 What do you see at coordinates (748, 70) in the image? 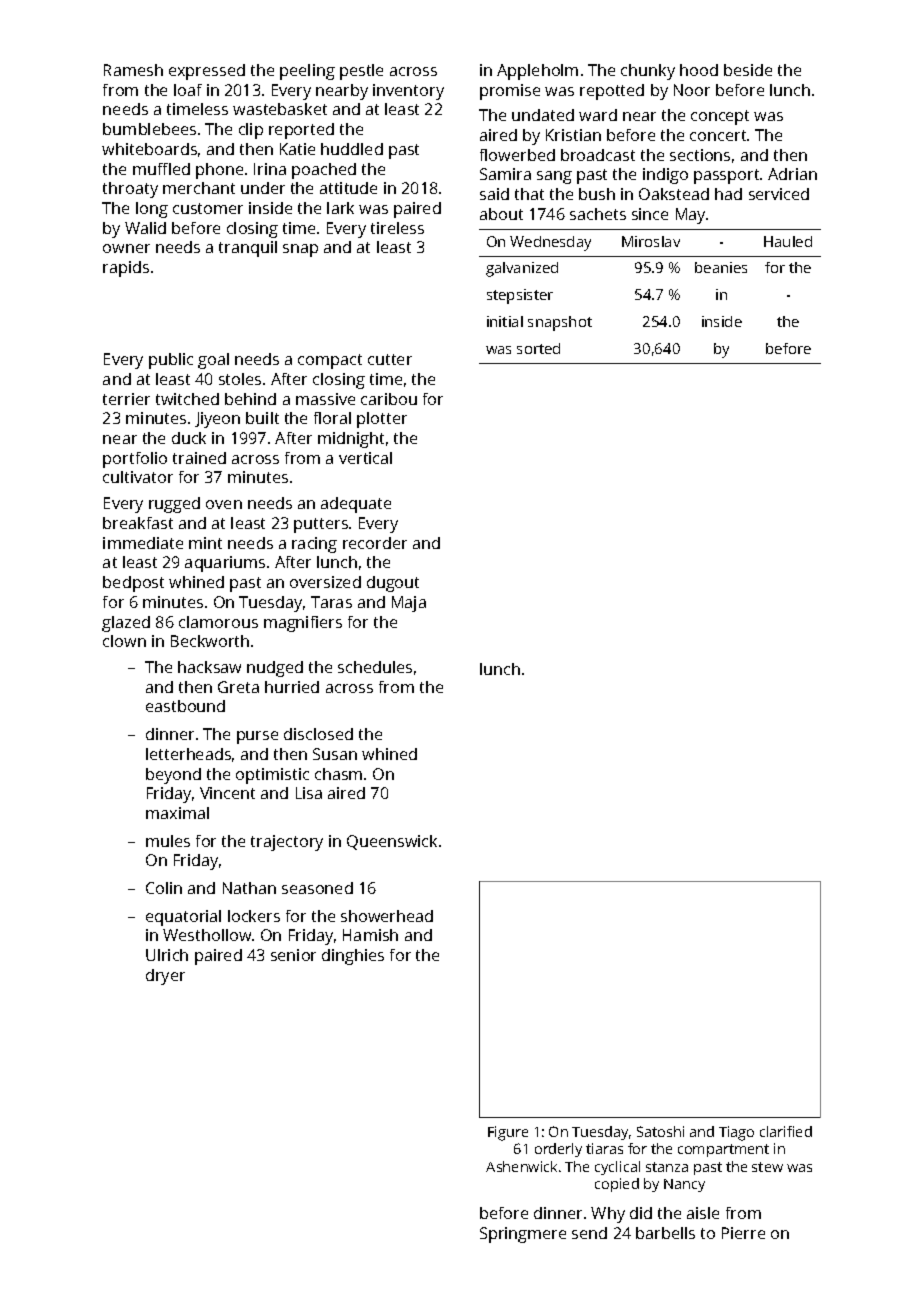
I see `beside` at bounding box center [748, 70].
